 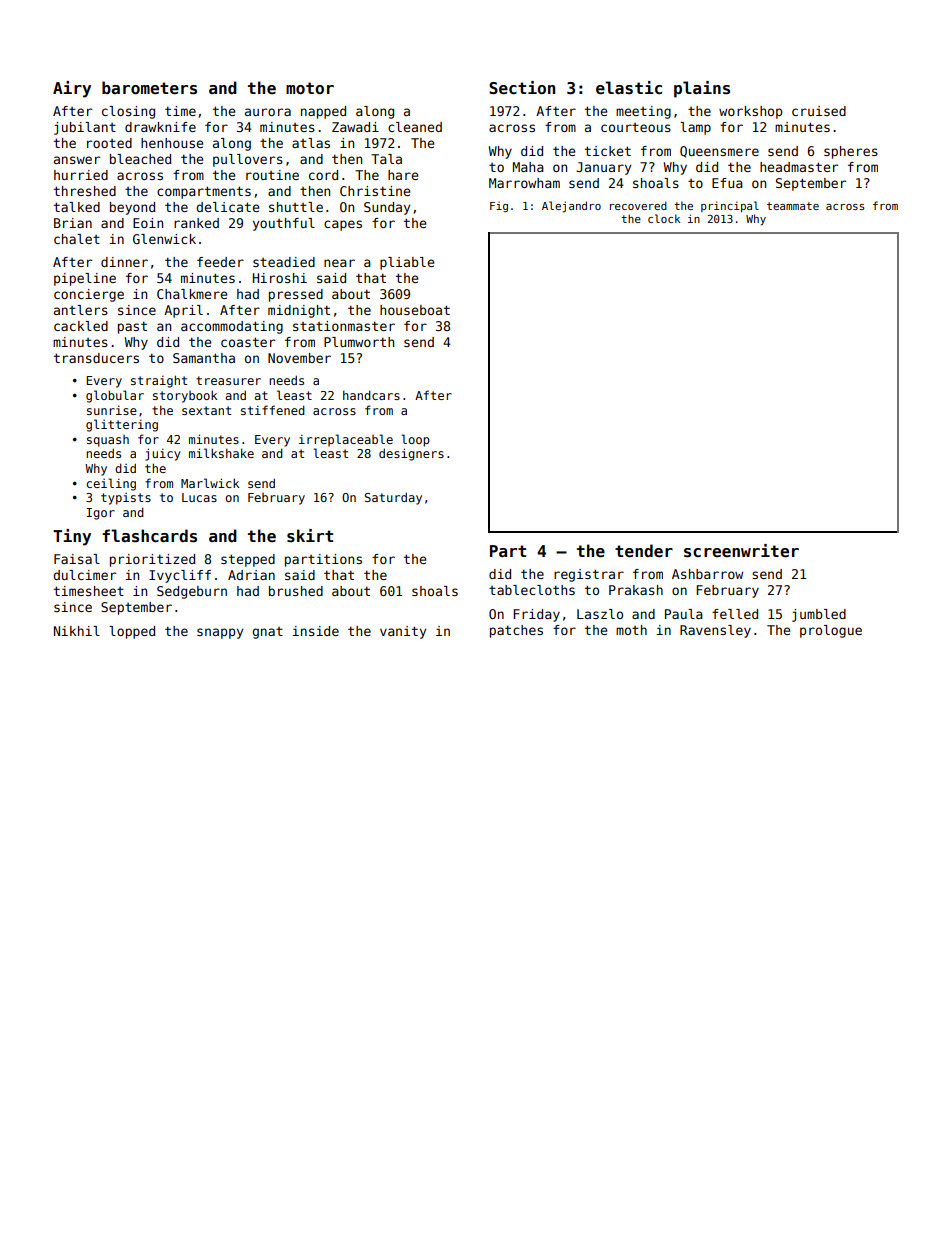 I want to click on Adrian, so click(x=251, y=575).
